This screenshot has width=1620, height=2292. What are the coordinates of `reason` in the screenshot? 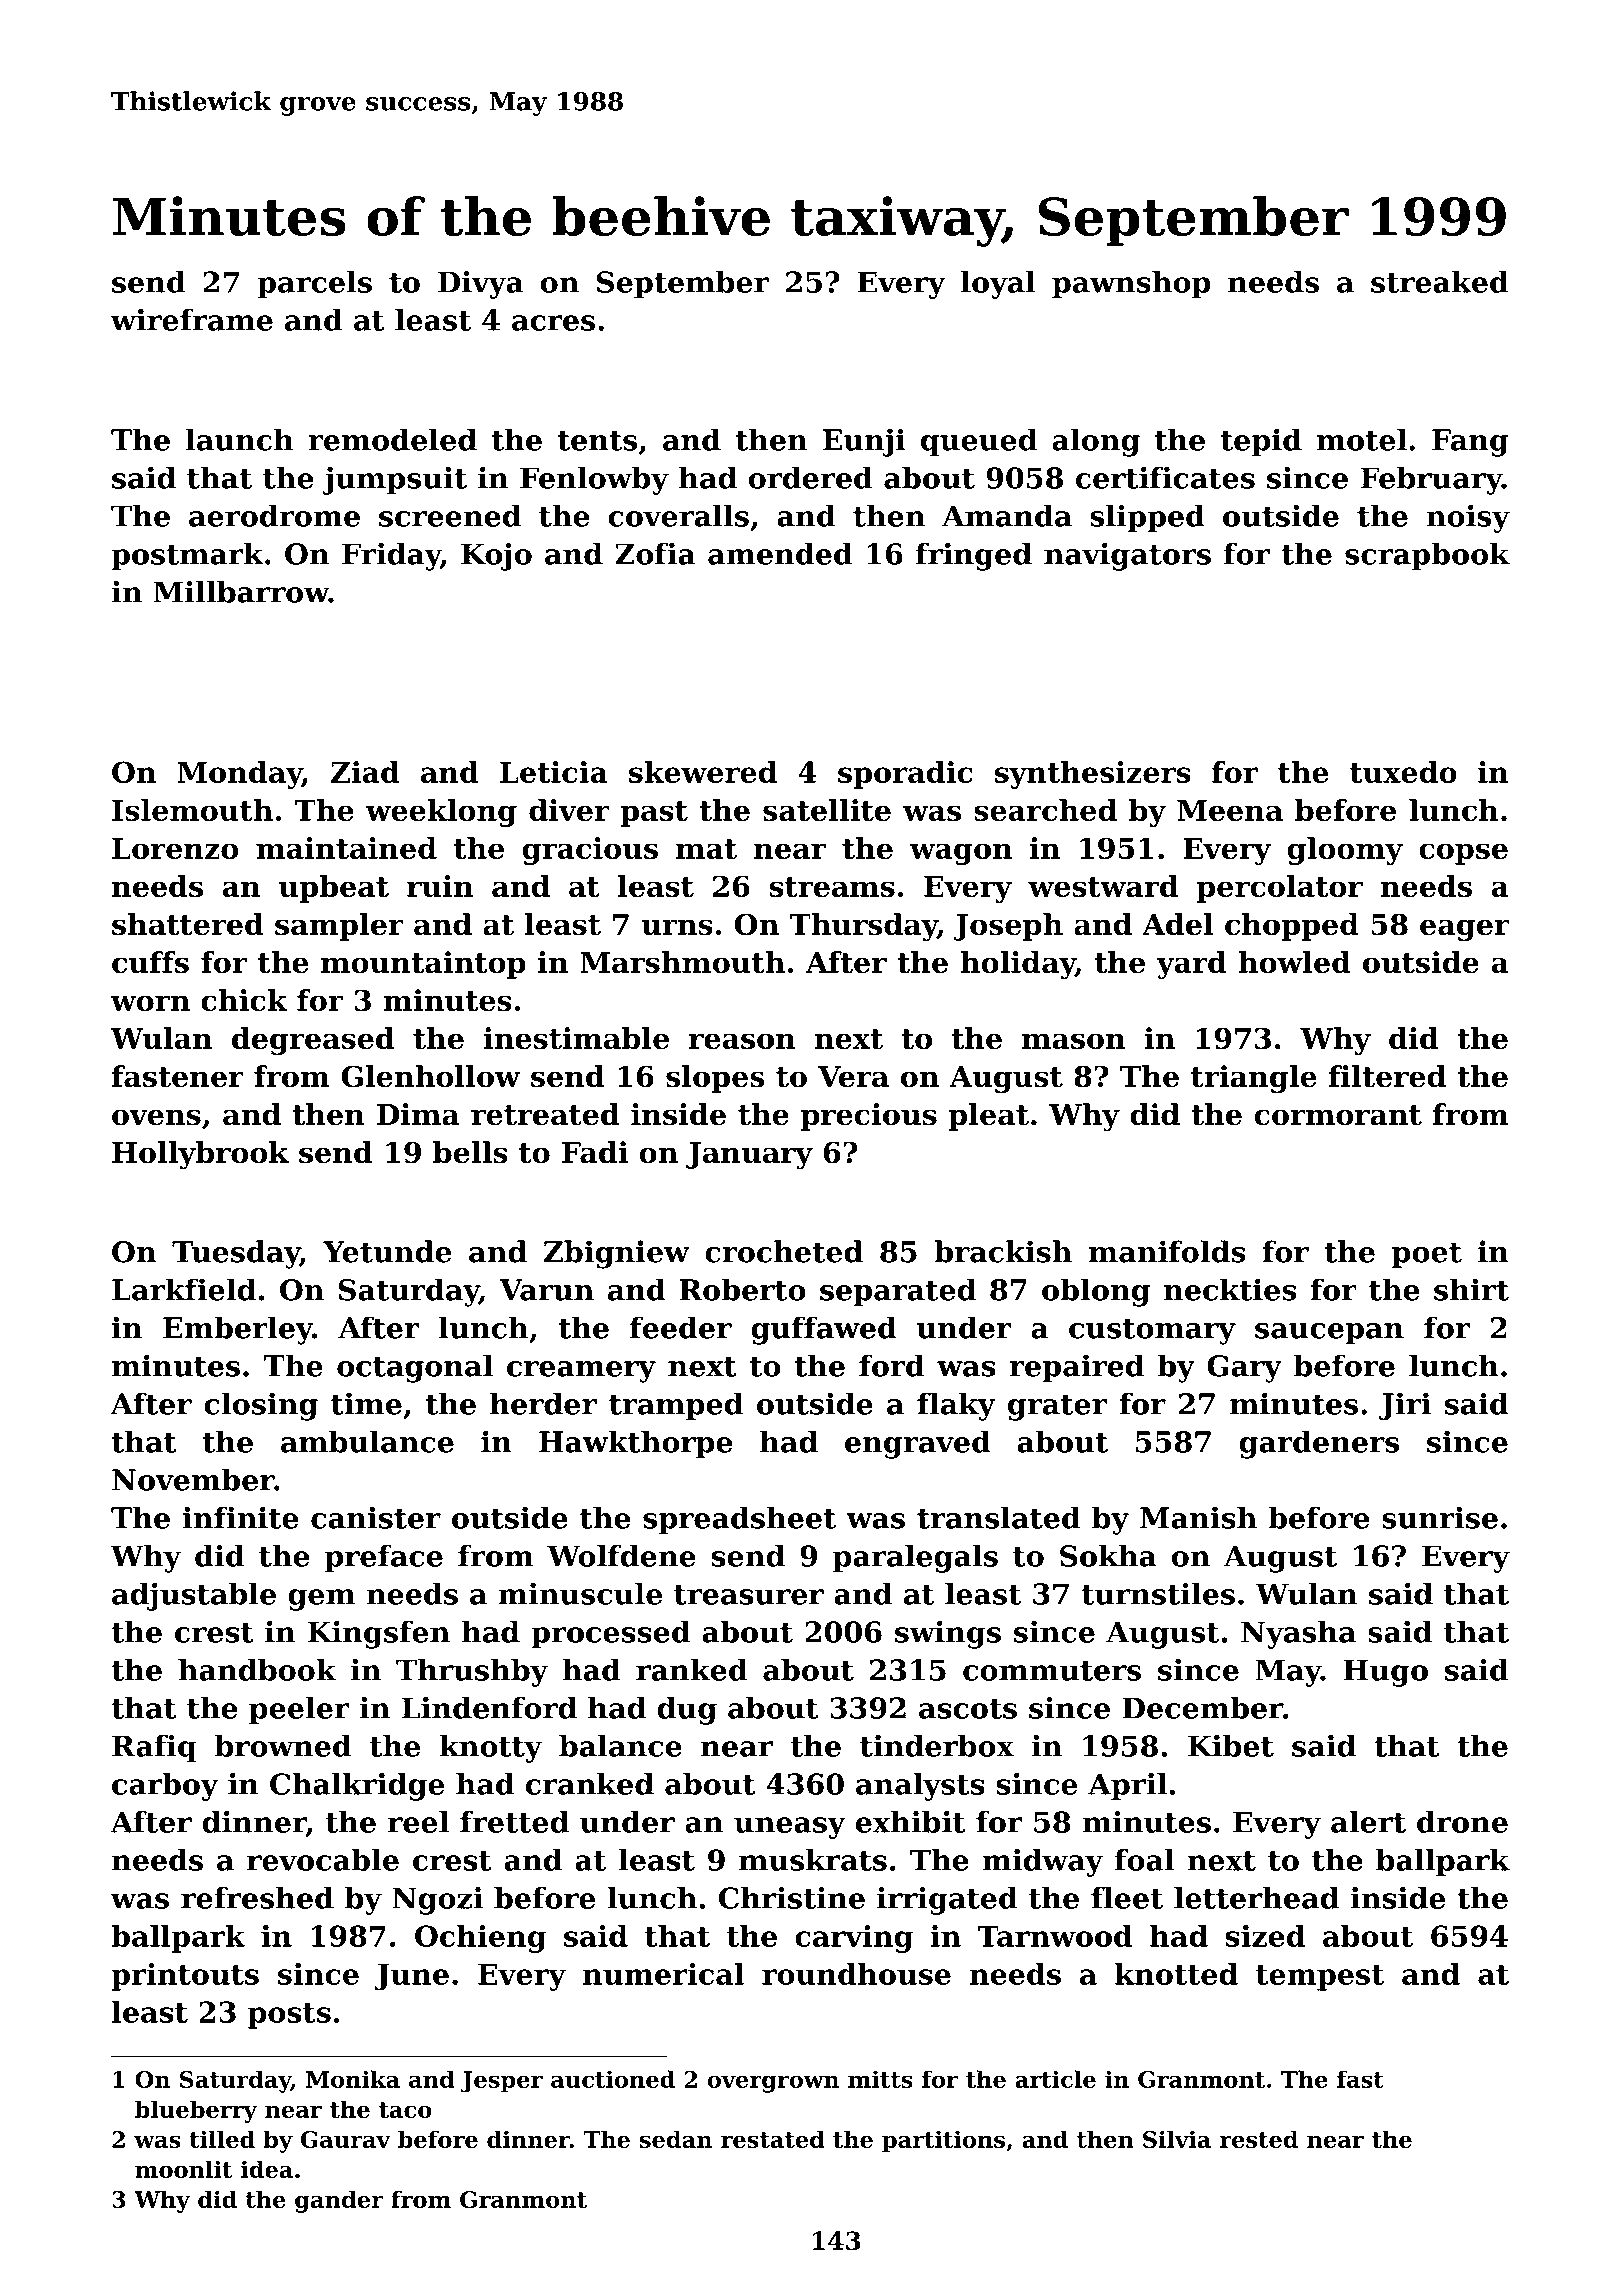 It's located at (742, 1041).
